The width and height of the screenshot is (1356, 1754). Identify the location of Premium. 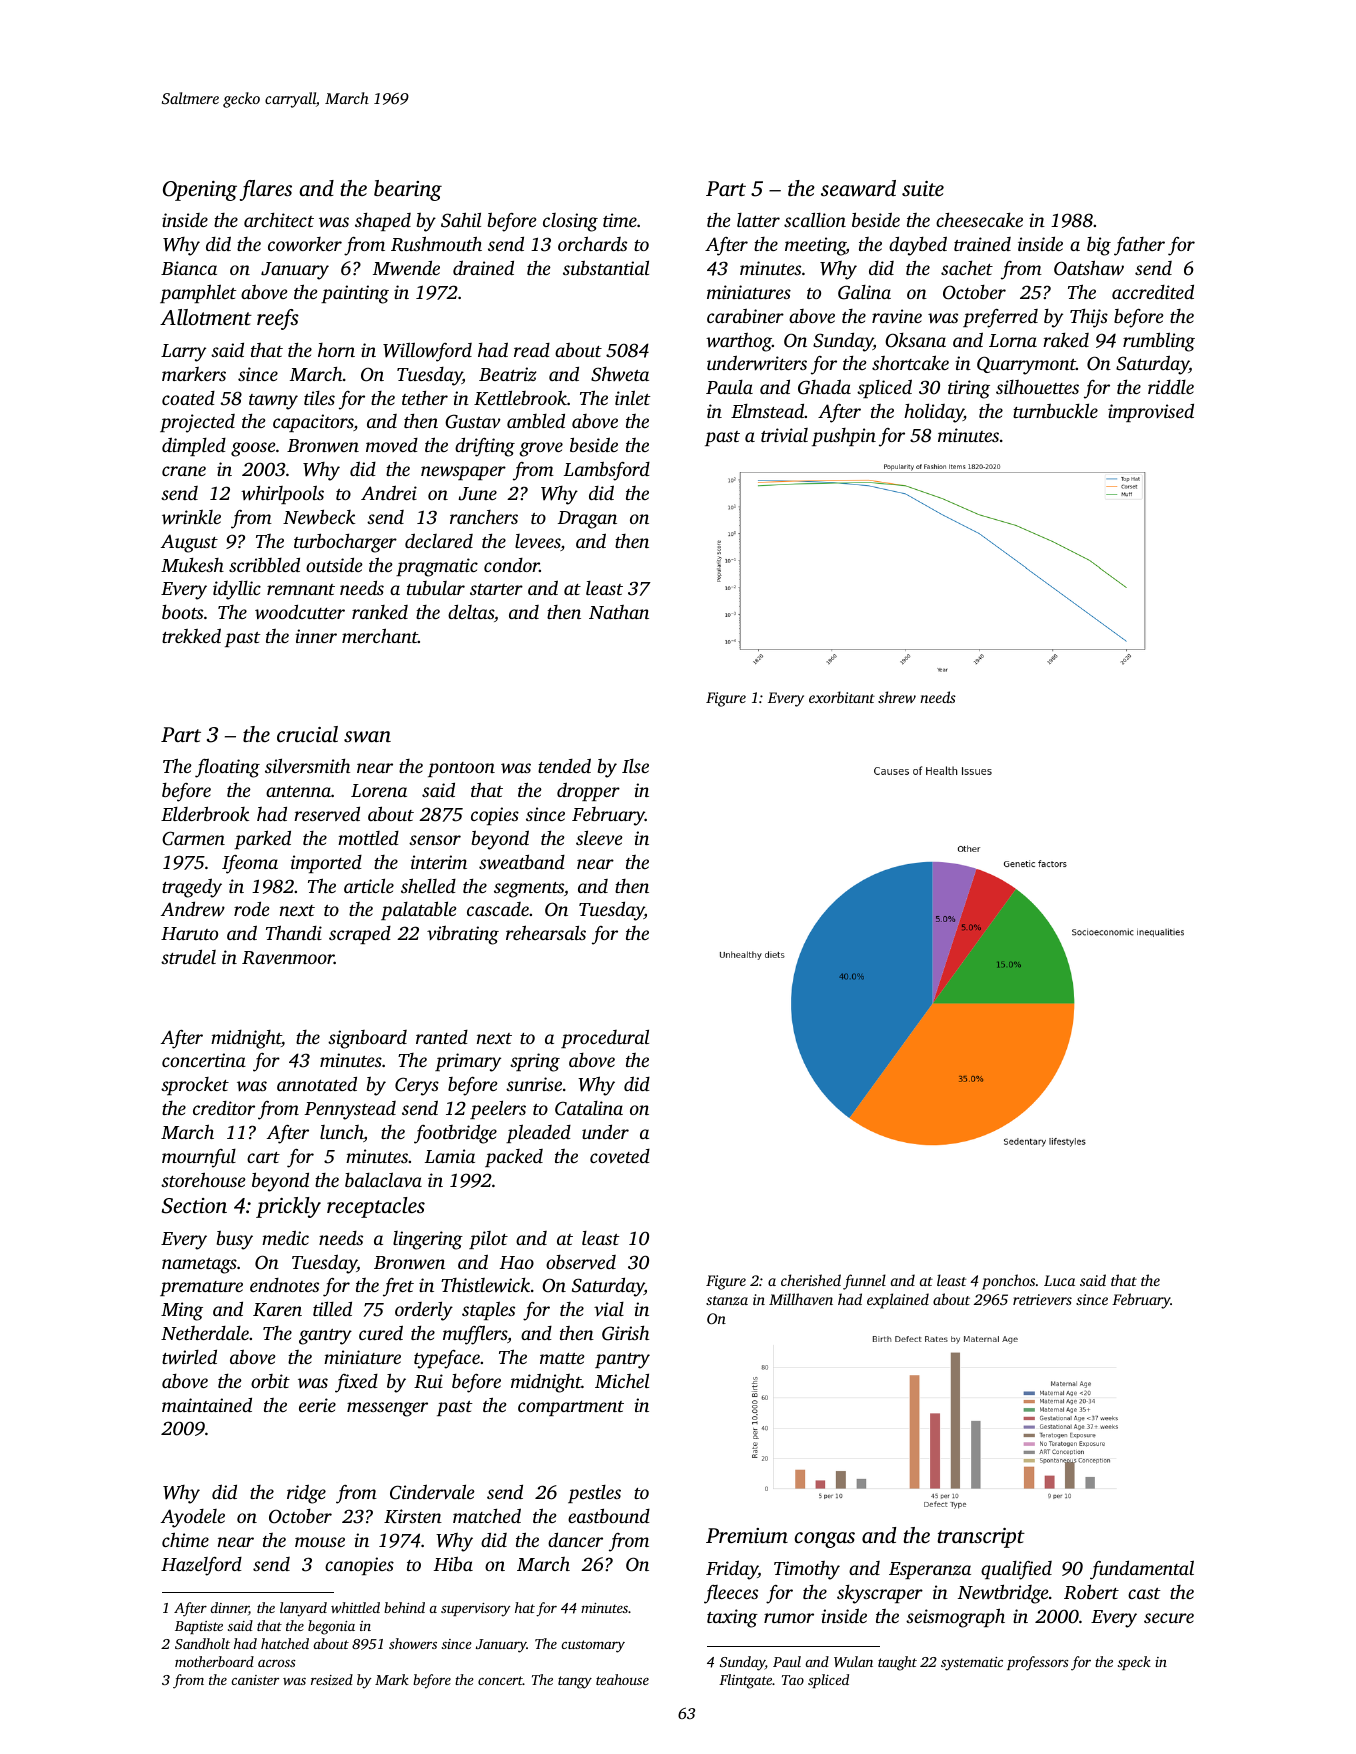
(747, 1535).
